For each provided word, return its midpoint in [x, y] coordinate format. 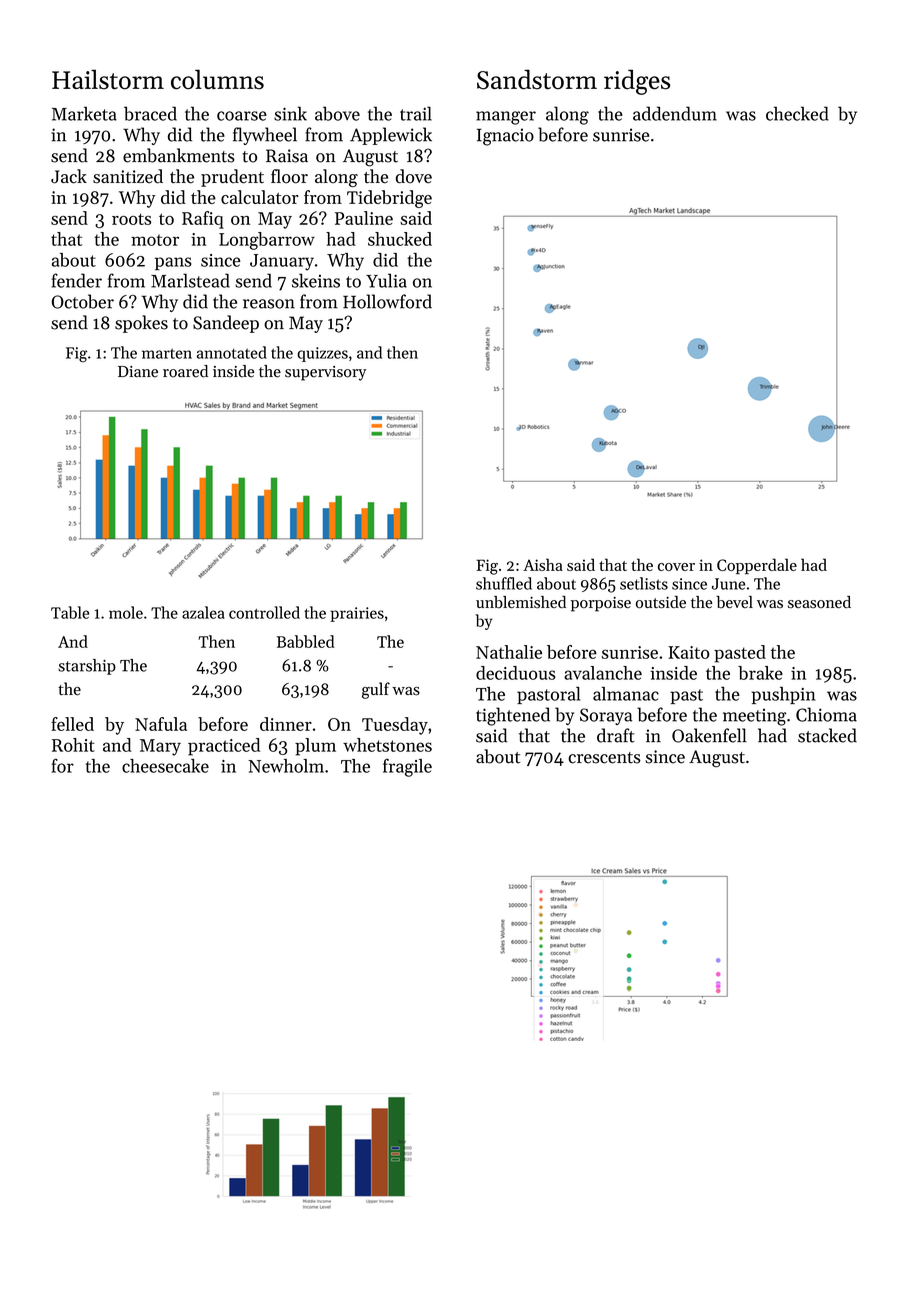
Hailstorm [108, 79]
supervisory [325, 373]
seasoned [819, 602]
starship [87, 667]
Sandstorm [537, 79]
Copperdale [757, 566]
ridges [637, 82]
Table [70, 612]
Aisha [543, 564]
